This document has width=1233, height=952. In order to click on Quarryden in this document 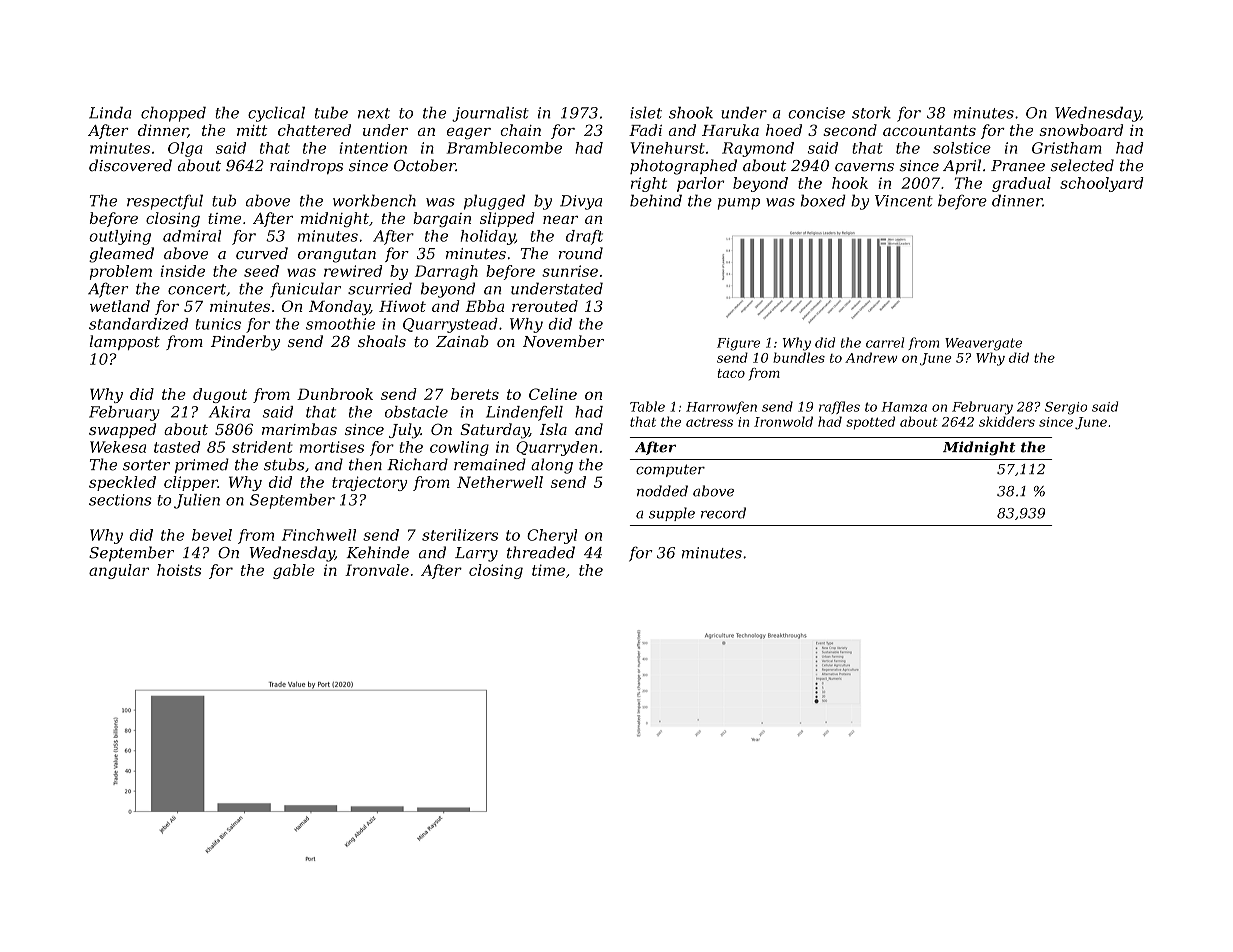, I will do `click(556, 448)`.
